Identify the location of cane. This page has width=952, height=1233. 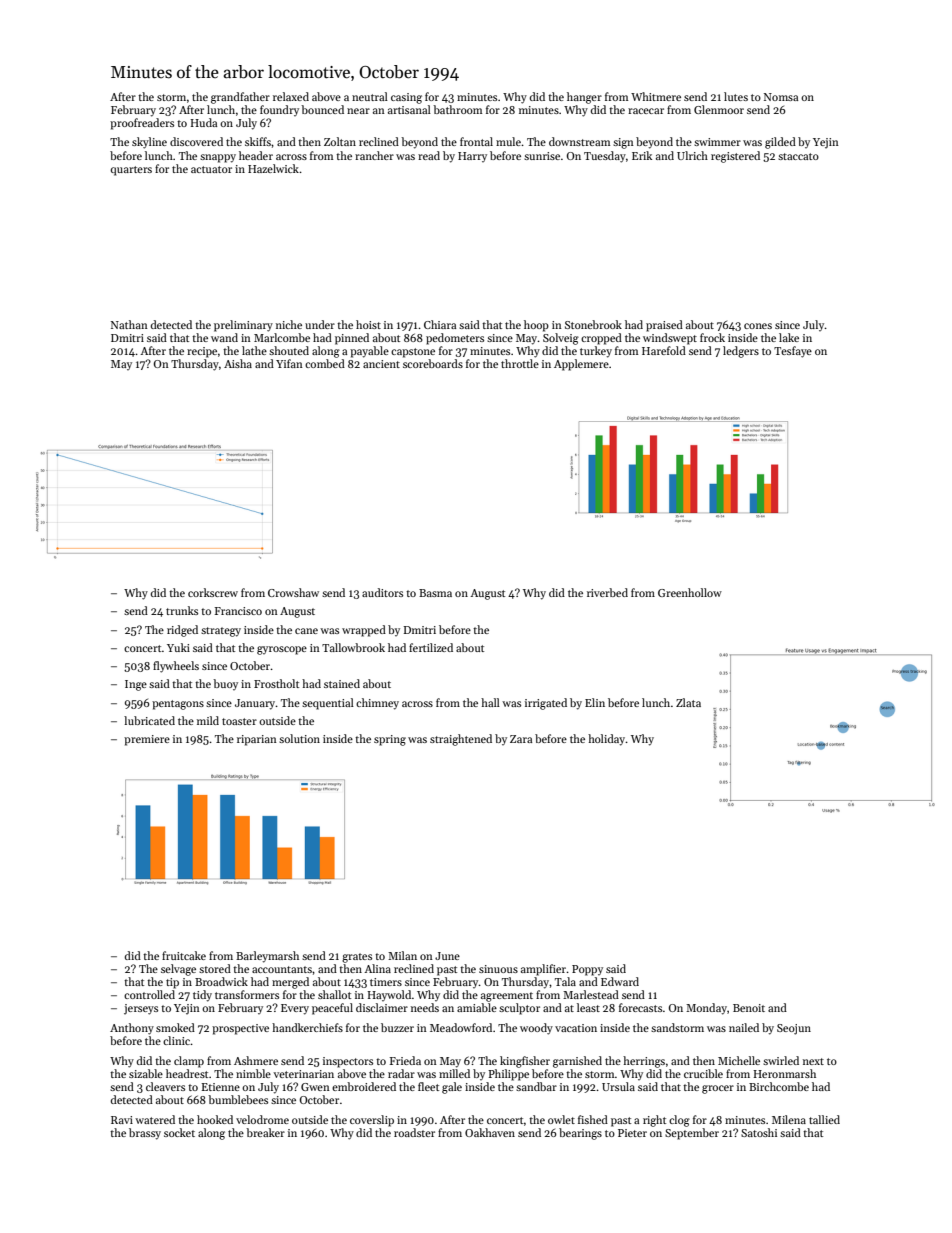
(306, 631).
